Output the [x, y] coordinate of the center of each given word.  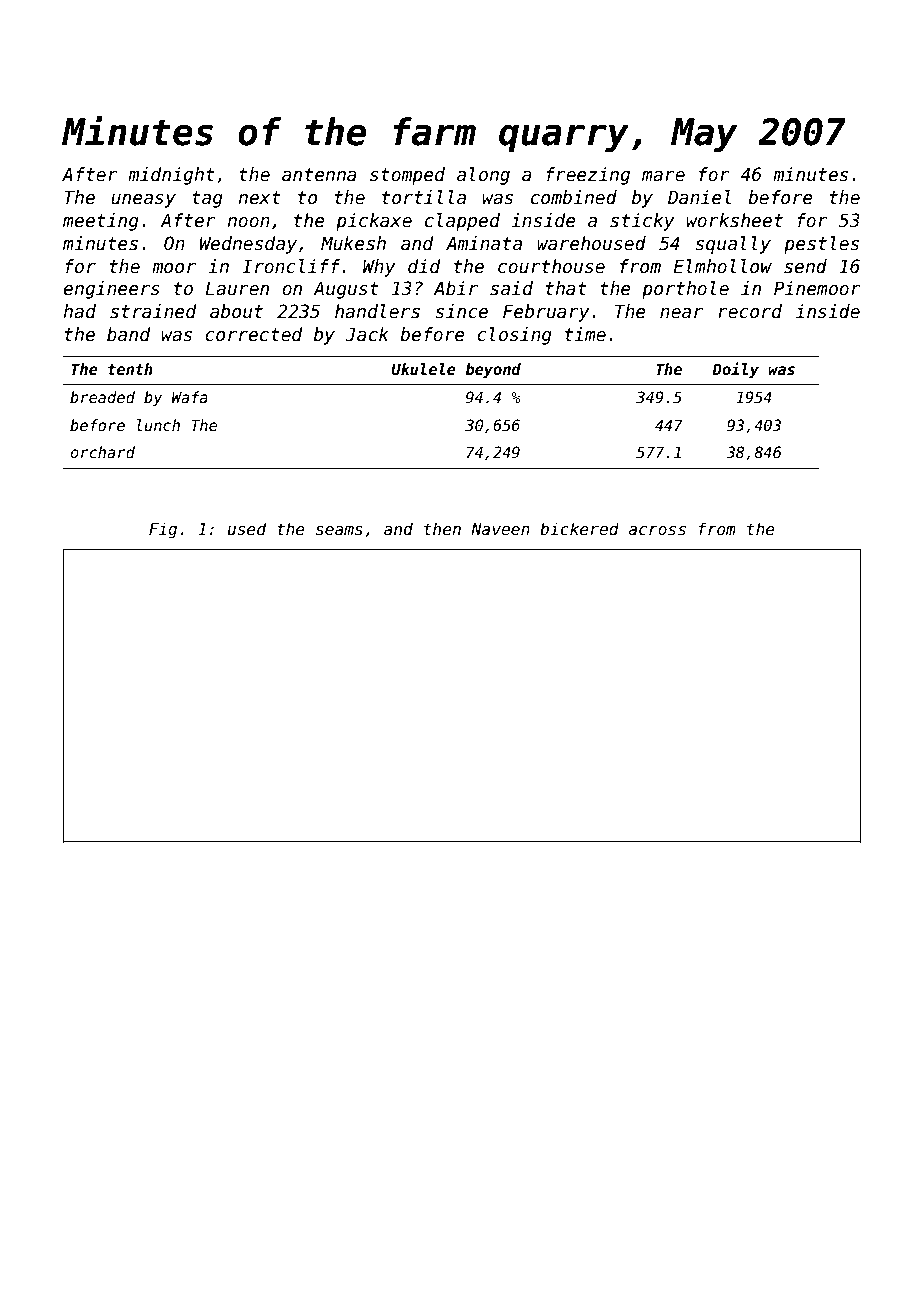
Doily [735, 370]
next [259, 198]
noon [248, 222]
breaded [102, 397]
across [657, 530]
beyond [493, 370]
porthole [685, 290]
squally [733, 245]
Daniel [699, 197]
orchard [103, 452]
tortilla [424, 197]
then [442, 528]
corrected [254, 334]
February [546, 313]
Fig [163, 530]
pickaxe [374, 222]
